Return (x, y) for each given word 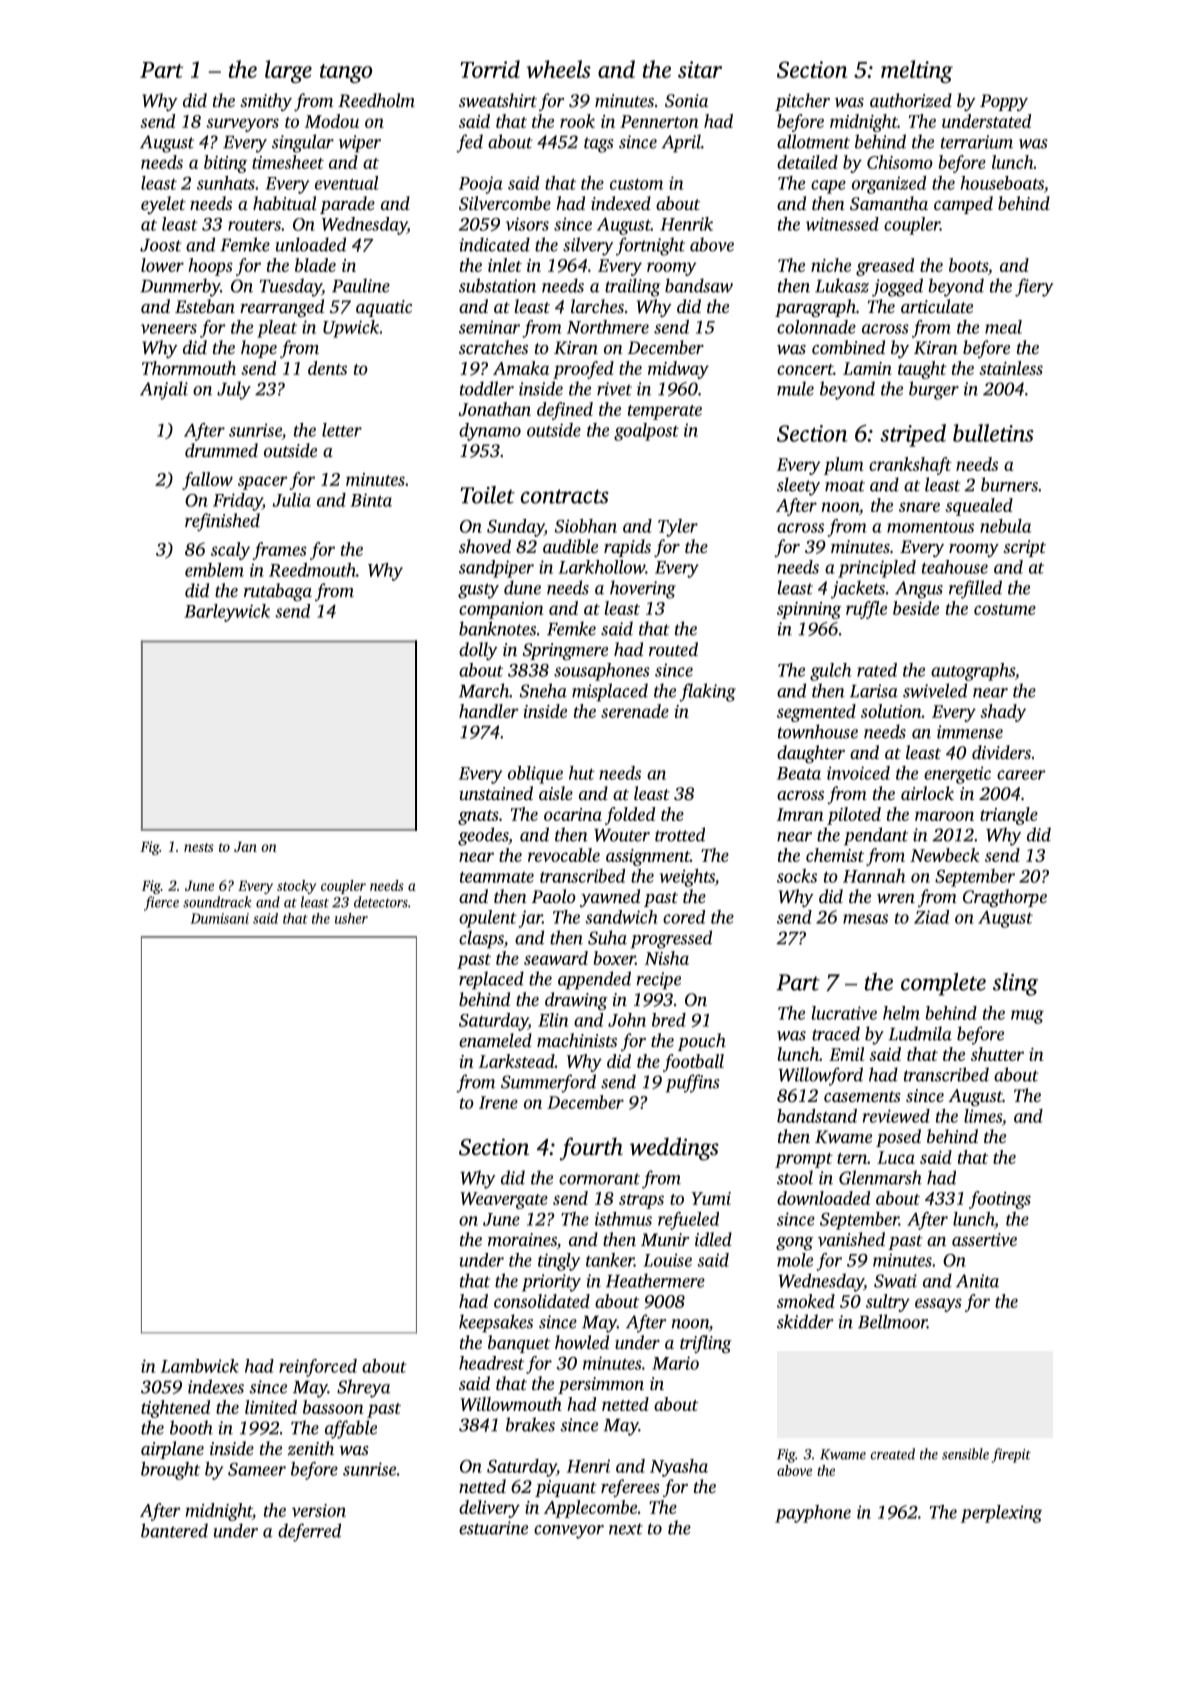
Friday (237, 502)
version (319, 1510)
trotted (680, 834)
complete (943, 984)
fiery (1034, 287)
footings (1000, 1200)
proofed (583, 370)
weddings (674, 1149)
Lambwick (200, 1366)
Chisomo (900, 162)
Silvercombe (505, 203)
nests (199, 847)
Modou (332, 121)
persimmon (601, 1385)
